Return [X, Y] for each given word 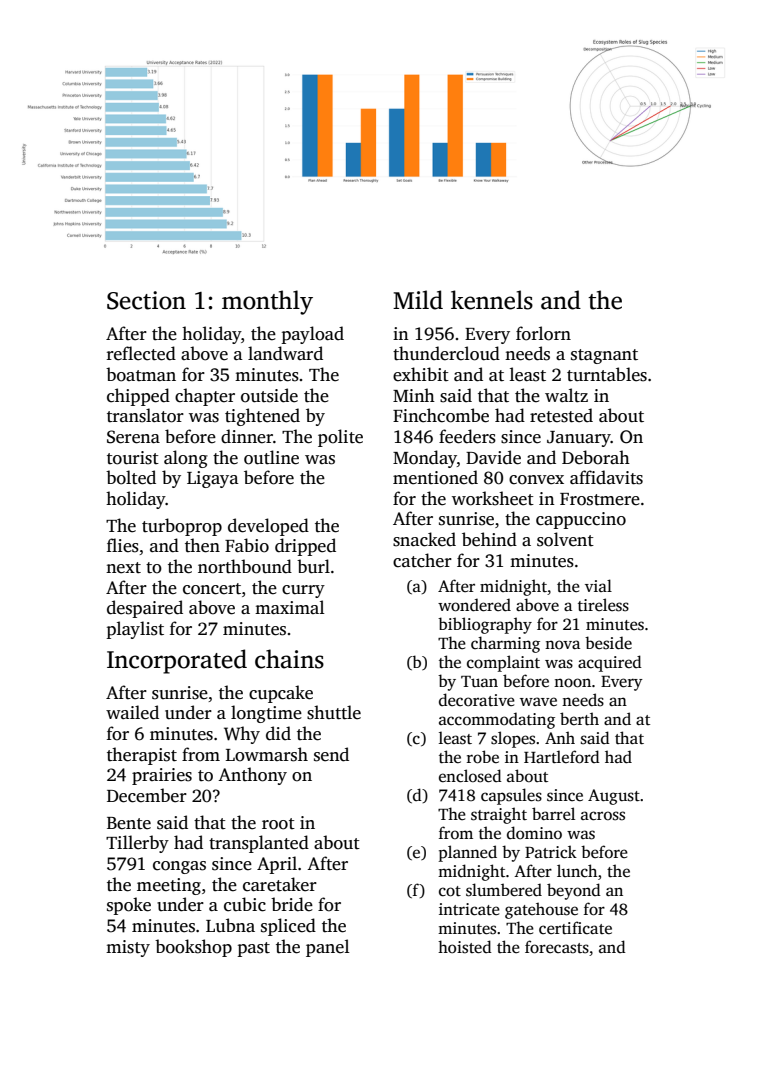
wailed [132, 712]
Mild [418, 300]
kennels [492, 300]
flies [123, 545]
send [331, 754]
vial [598, 585]
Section [146, 300]
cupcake [281, 694]
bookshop [193, 948]
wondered [474, 605]
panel [328, 948]
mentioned [435, 477]
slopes [513, 739]
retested [561, 415]
